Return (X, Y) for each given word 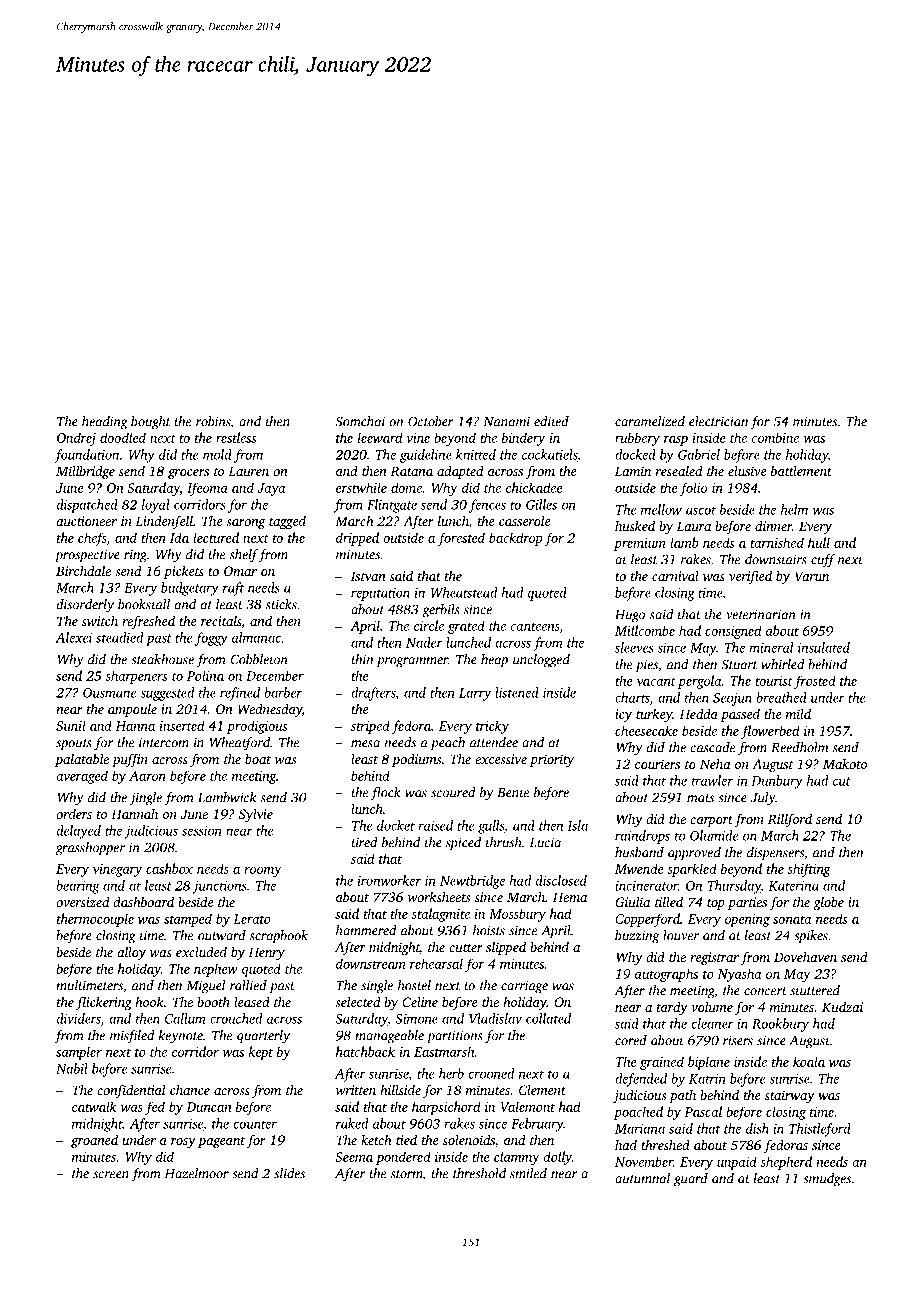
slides (289, 1173)
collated (548, 1018)
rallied (248, 985)
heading (105, 423)
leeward (380, 437)
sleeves (634, 647)
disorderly (85, 606)
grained (662, 1063)
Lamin (633, 471)
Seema (354, 1157)
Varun (812, 576)
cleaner (713, 1023)
